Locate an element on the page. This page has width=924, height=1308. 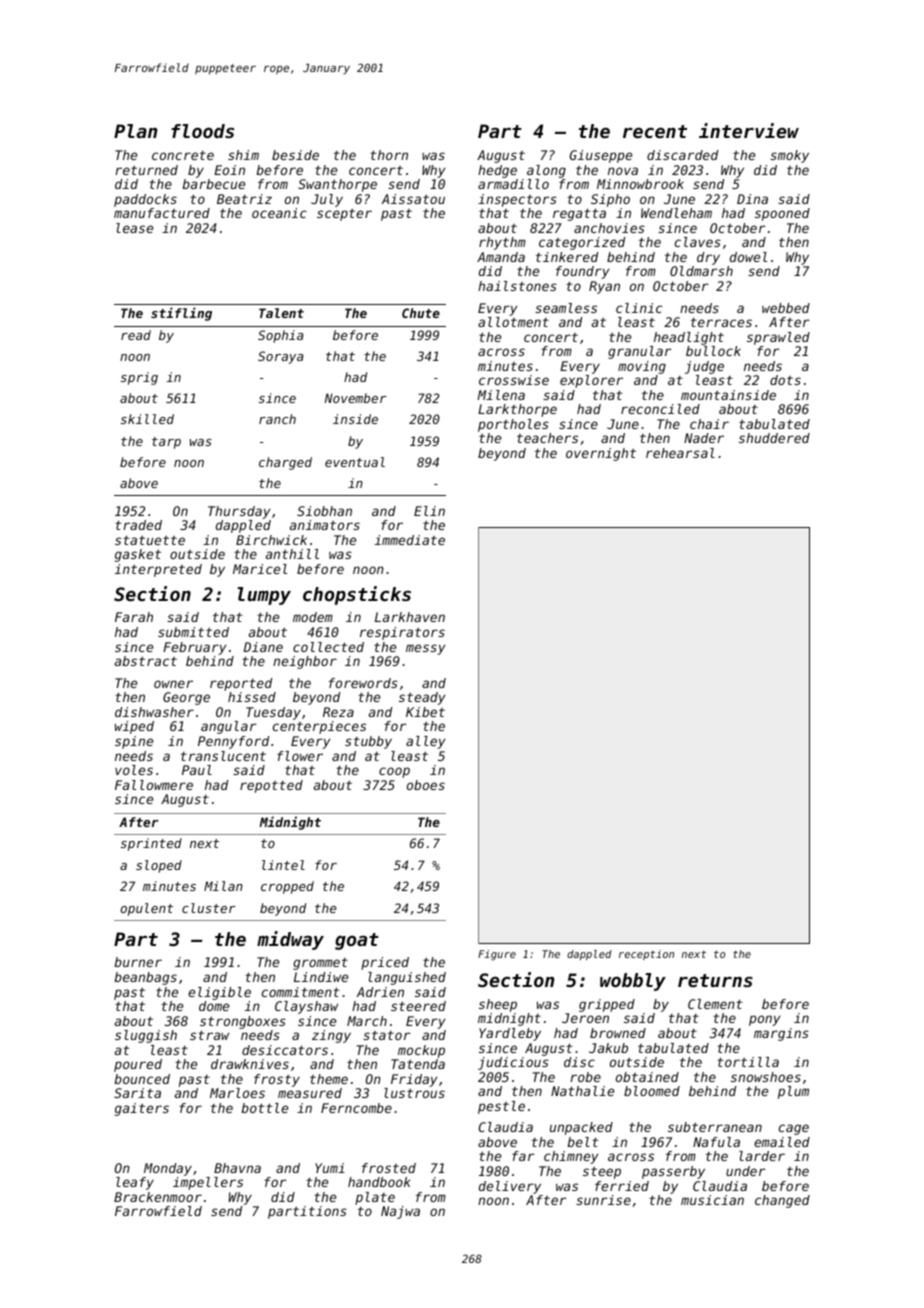
Chute is located at coordinates (421, 313).
